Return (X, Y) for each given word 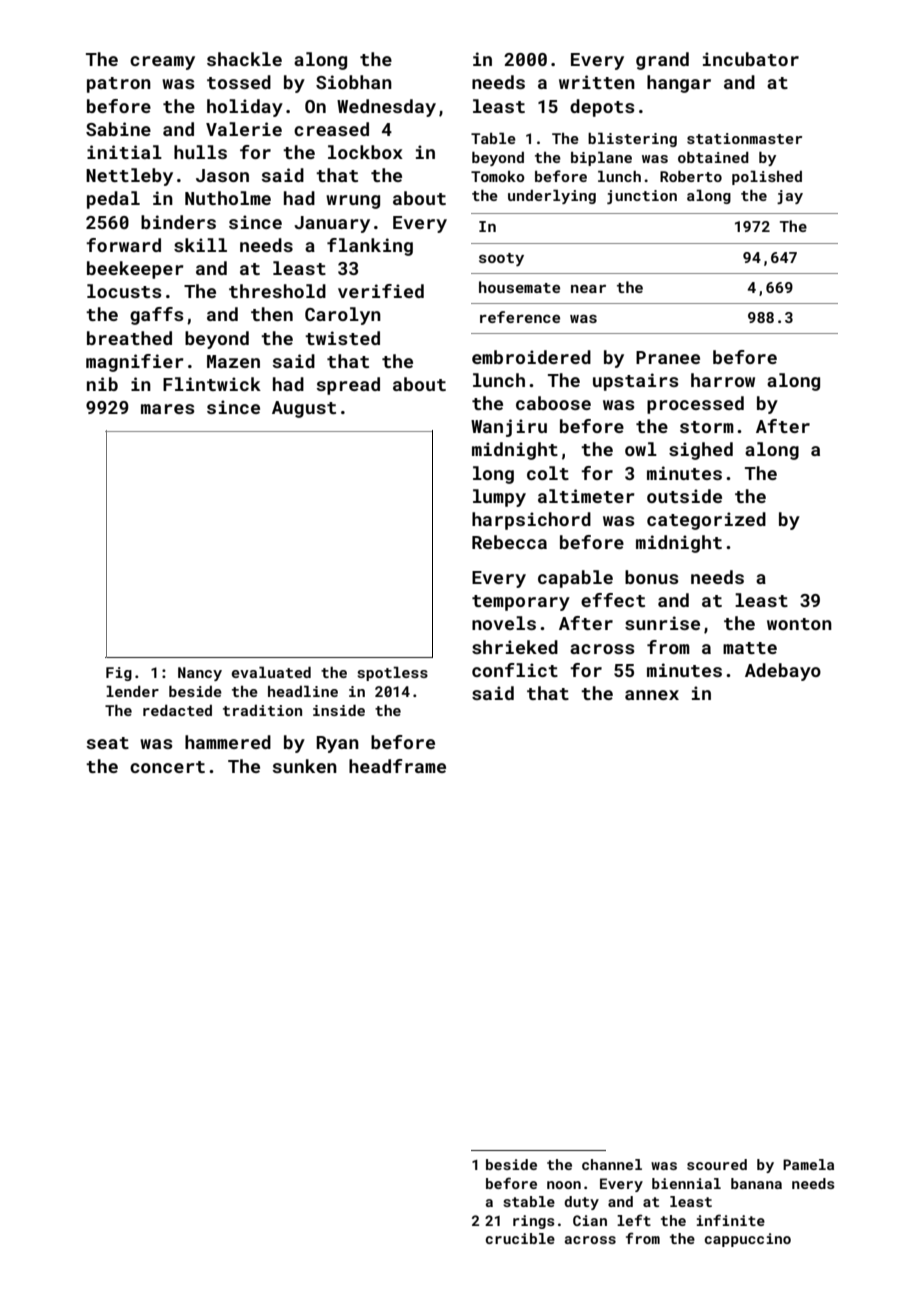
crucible (520, 1238)
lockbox (365, 152)
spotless (392, 674)
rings (534, 1222)
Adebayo (783, 672)
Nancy (200, 674)
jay (790, 197)
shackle (244, 59)
